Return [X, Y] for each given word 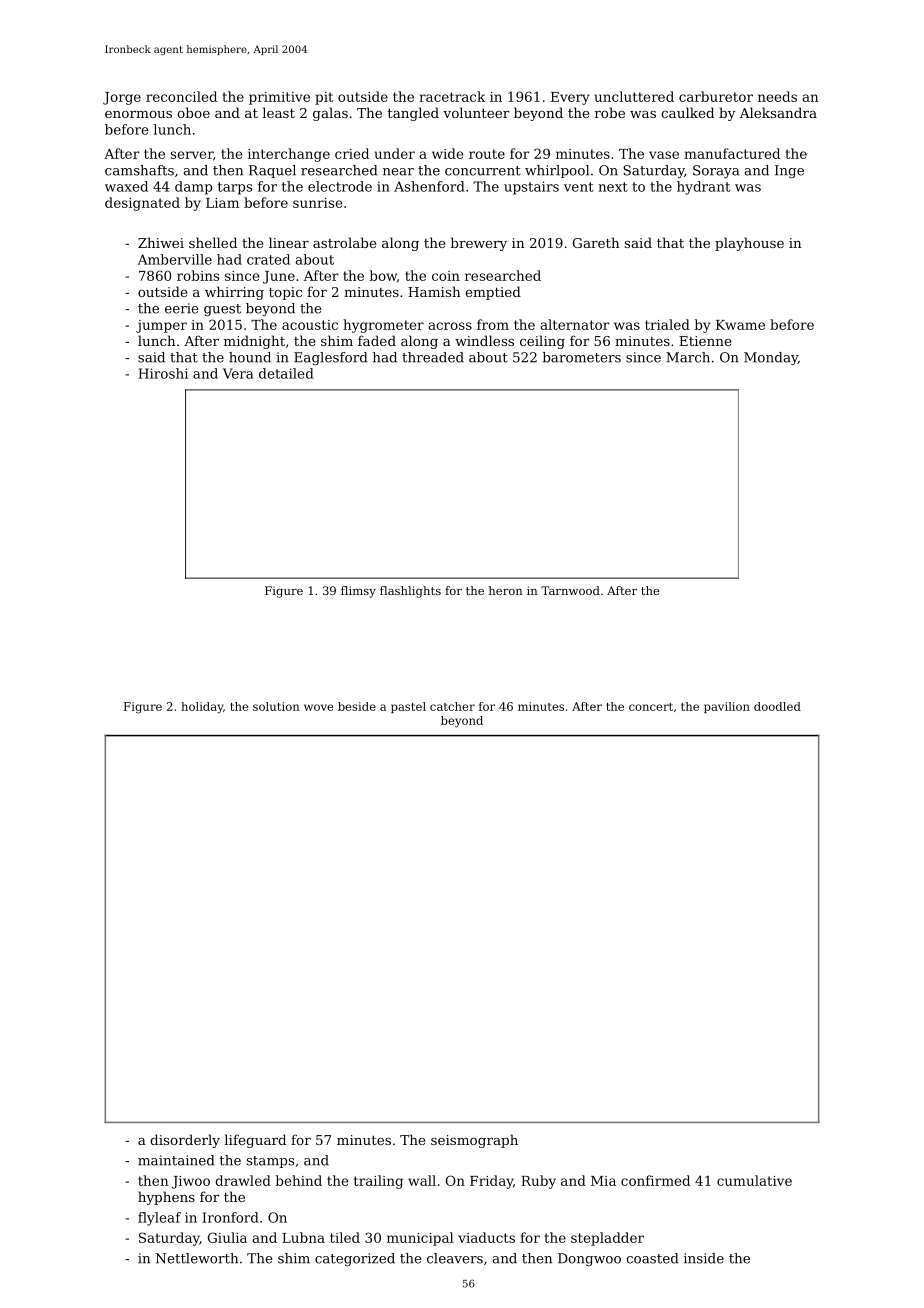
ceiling [542, 342]
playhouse [749, 244]
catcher [452, 706]
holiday [202, 708]
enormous [138, 114]
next [613, 187]
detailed [286, 373]
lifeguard [255, 1141]
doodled [777, 706]
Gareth [596, 242]
